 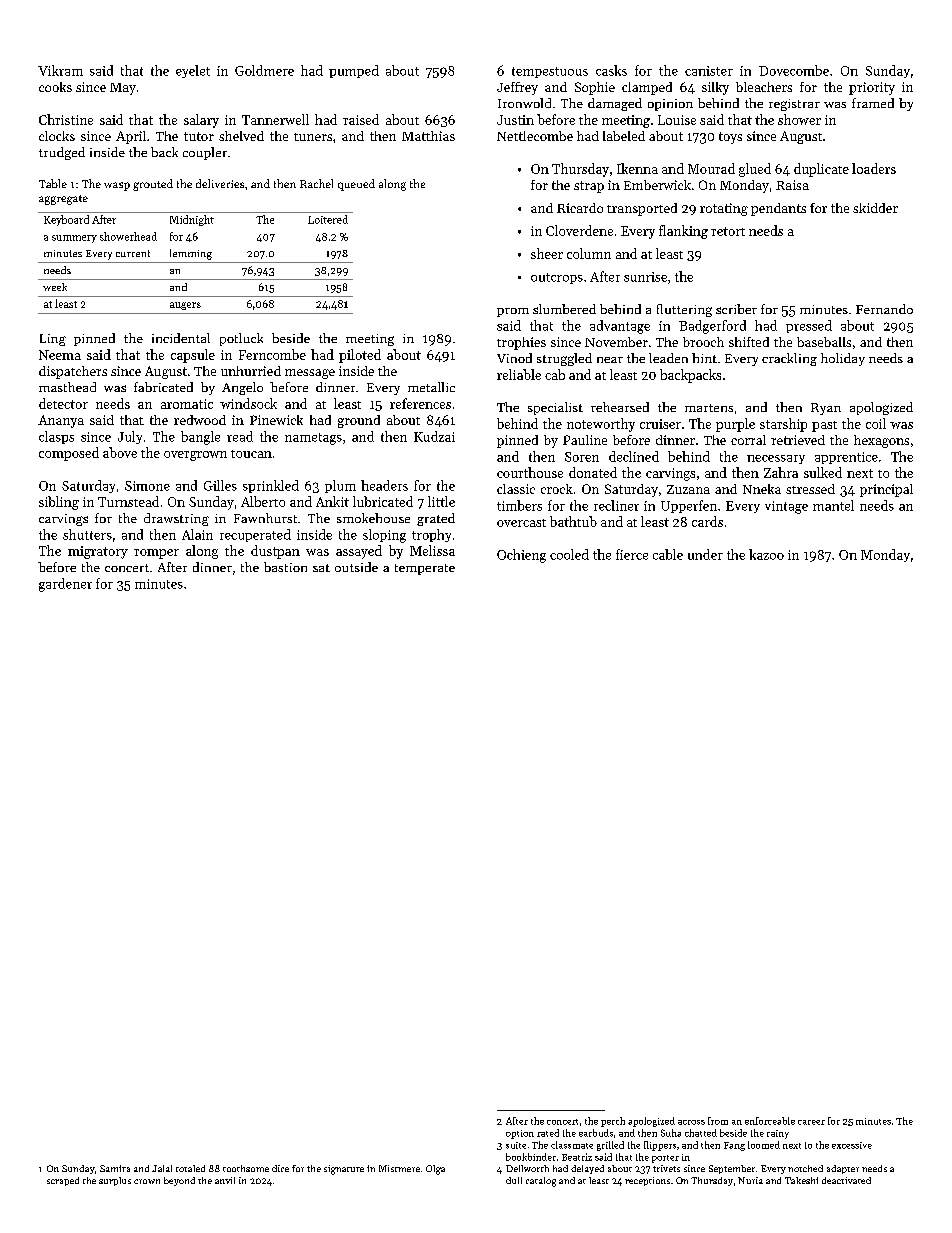 What do you see at coordinates (728, 231) in the screenshot?
I see `retort` at bounding box center [728, 231].
